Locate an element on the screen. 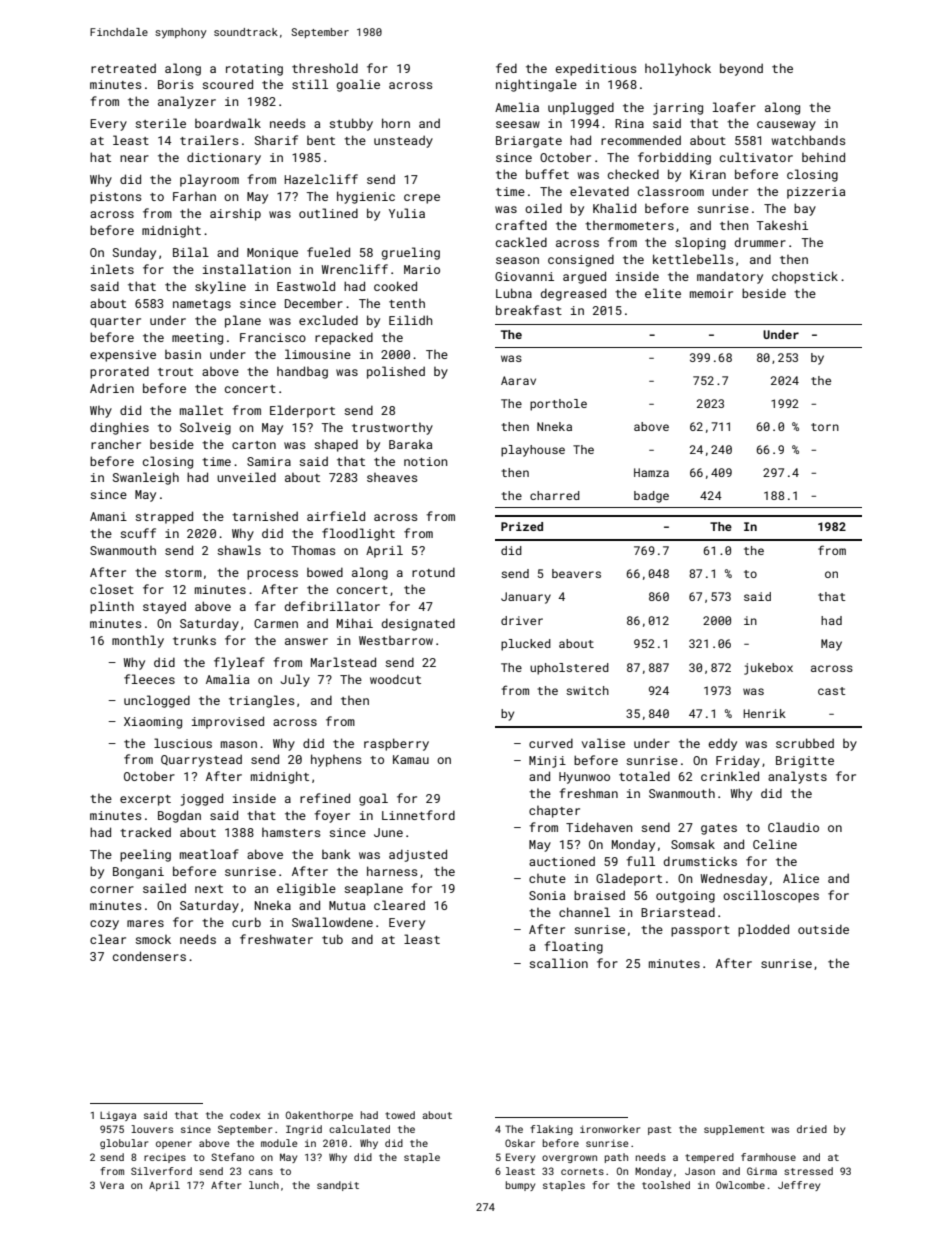 This screenshot has width=952, height=1233. Hamza is located at coordinates (651, 472).
